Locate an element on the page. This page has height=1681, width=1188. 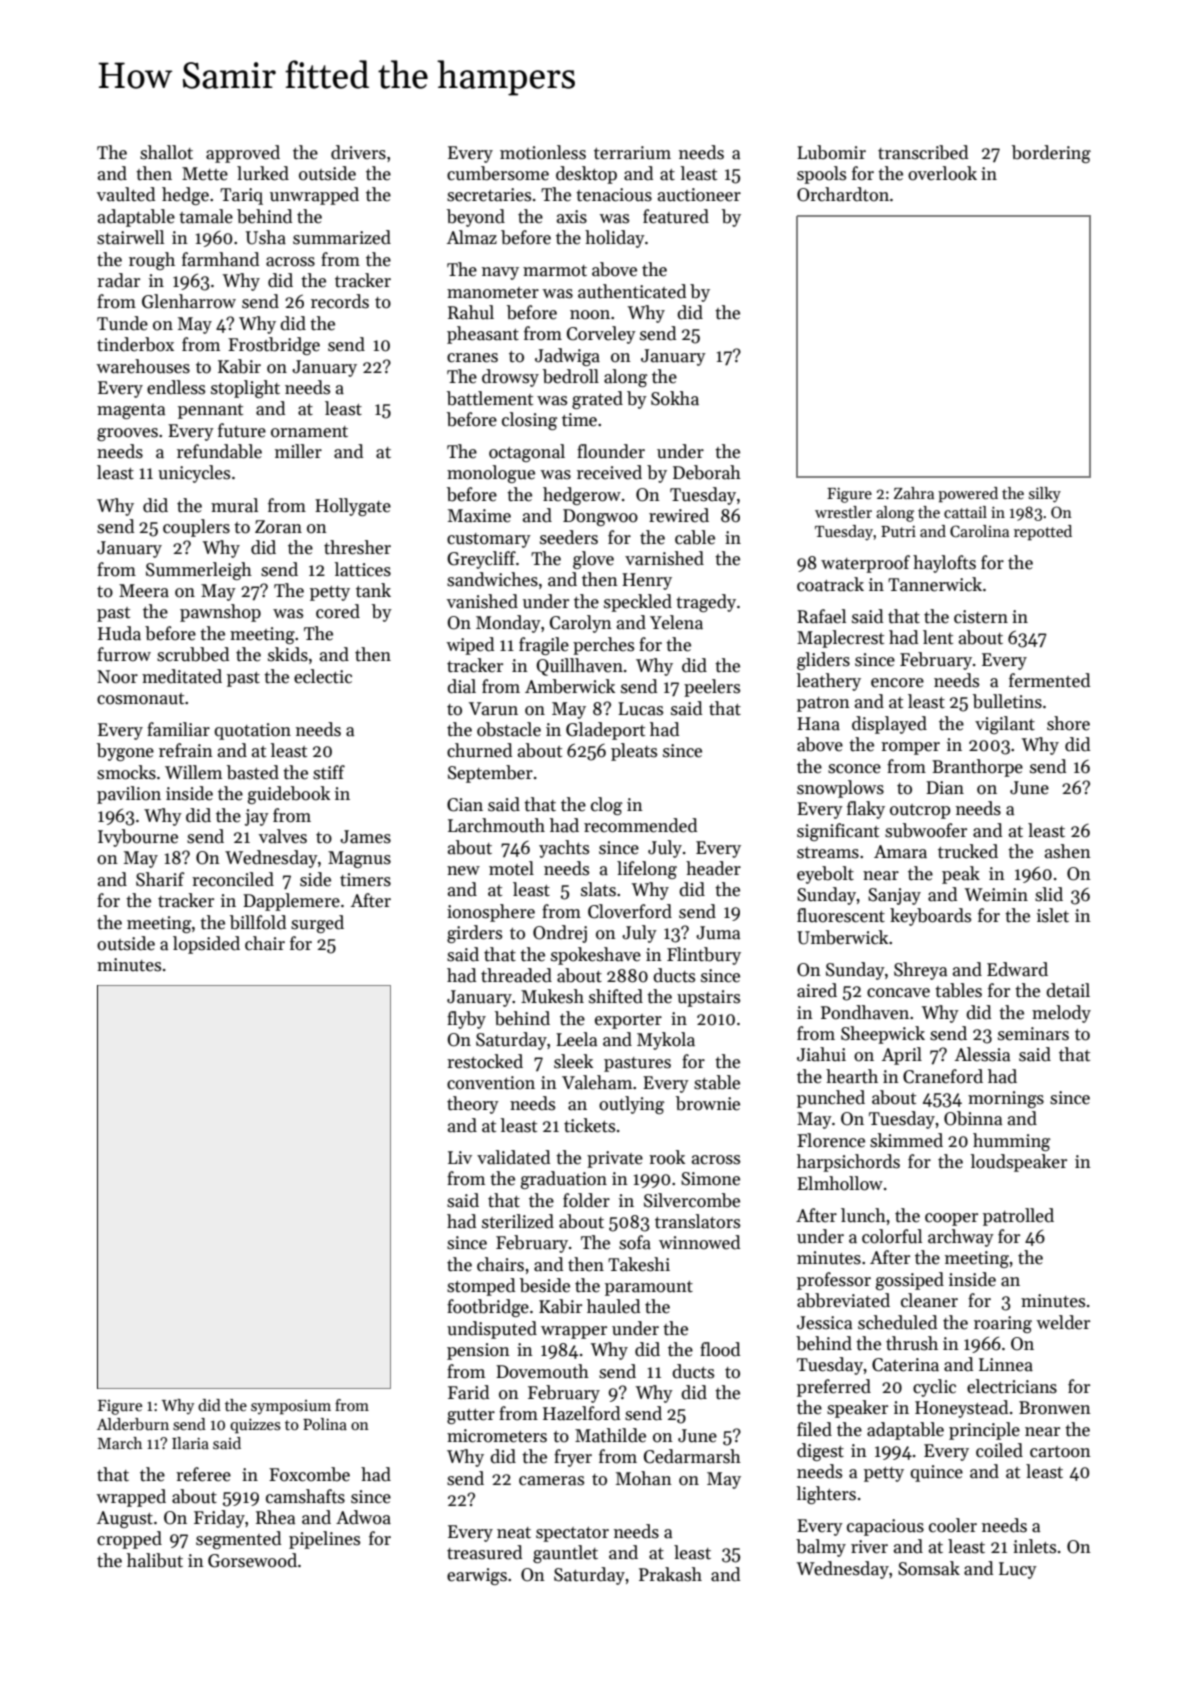
endless is located at coordinates (176, 387).
